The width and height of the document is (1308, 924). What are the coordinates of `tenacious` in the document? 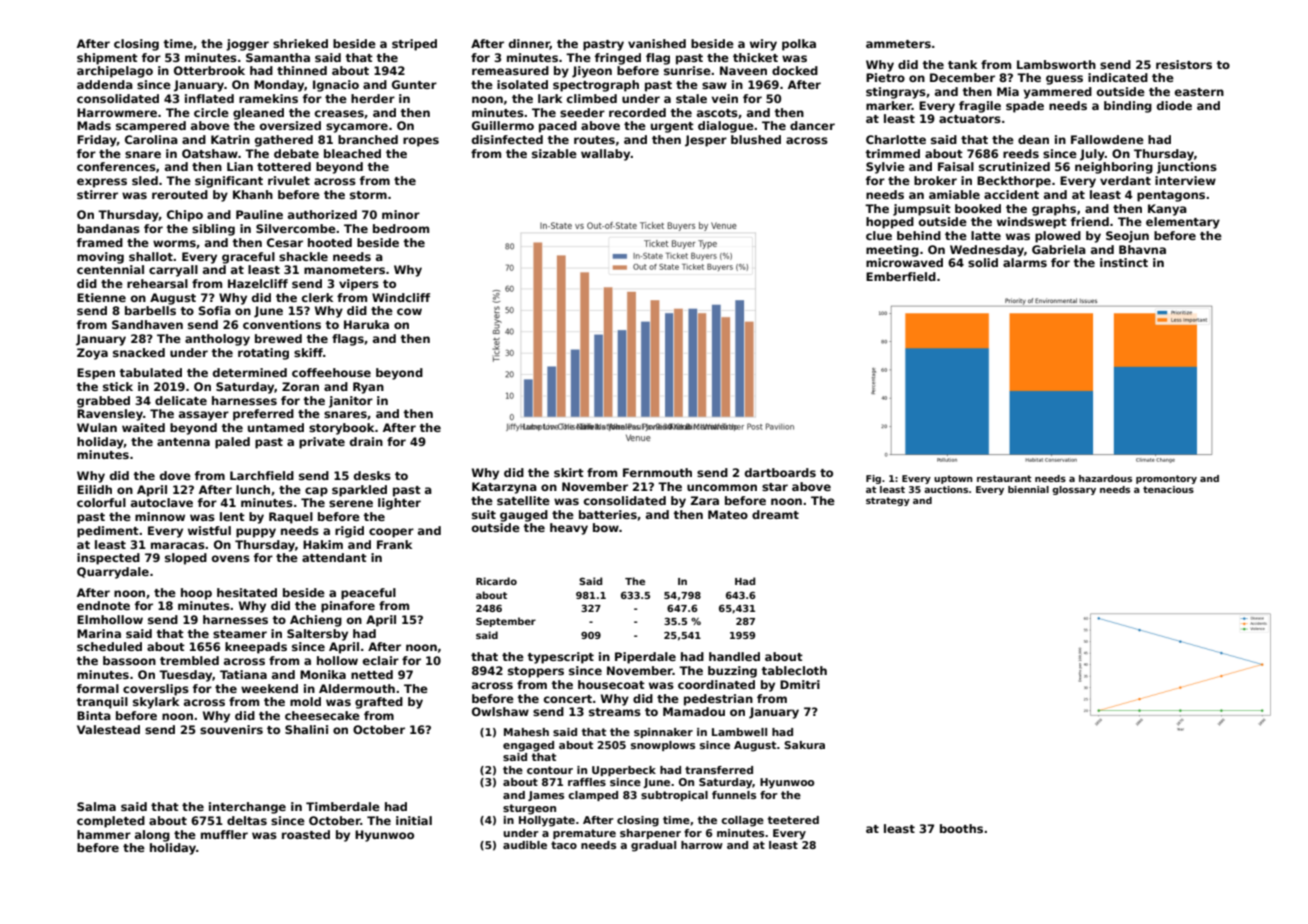 It's located at (1168, 489).
